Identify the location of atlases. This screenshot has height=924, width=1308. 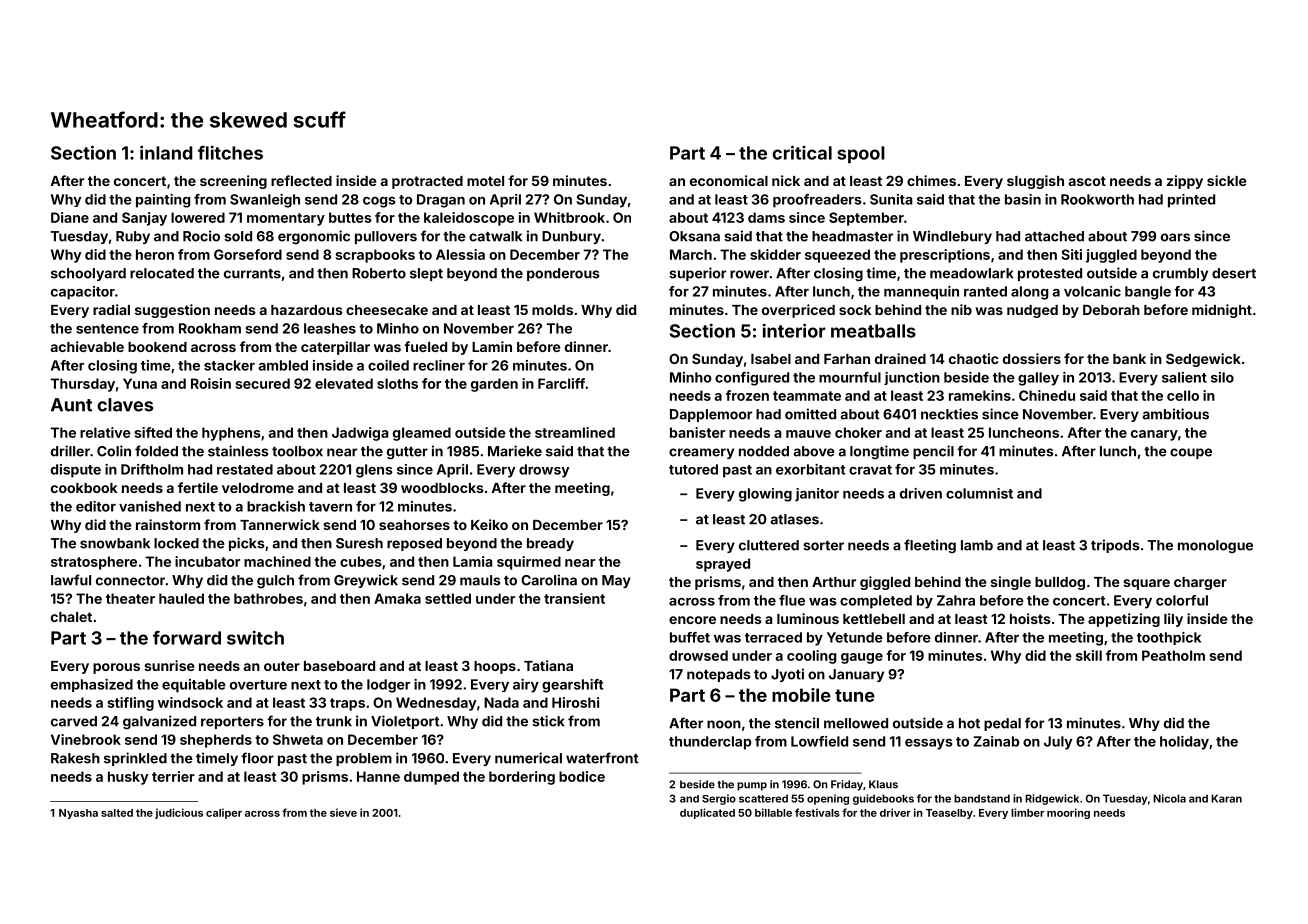
(795, 519).
